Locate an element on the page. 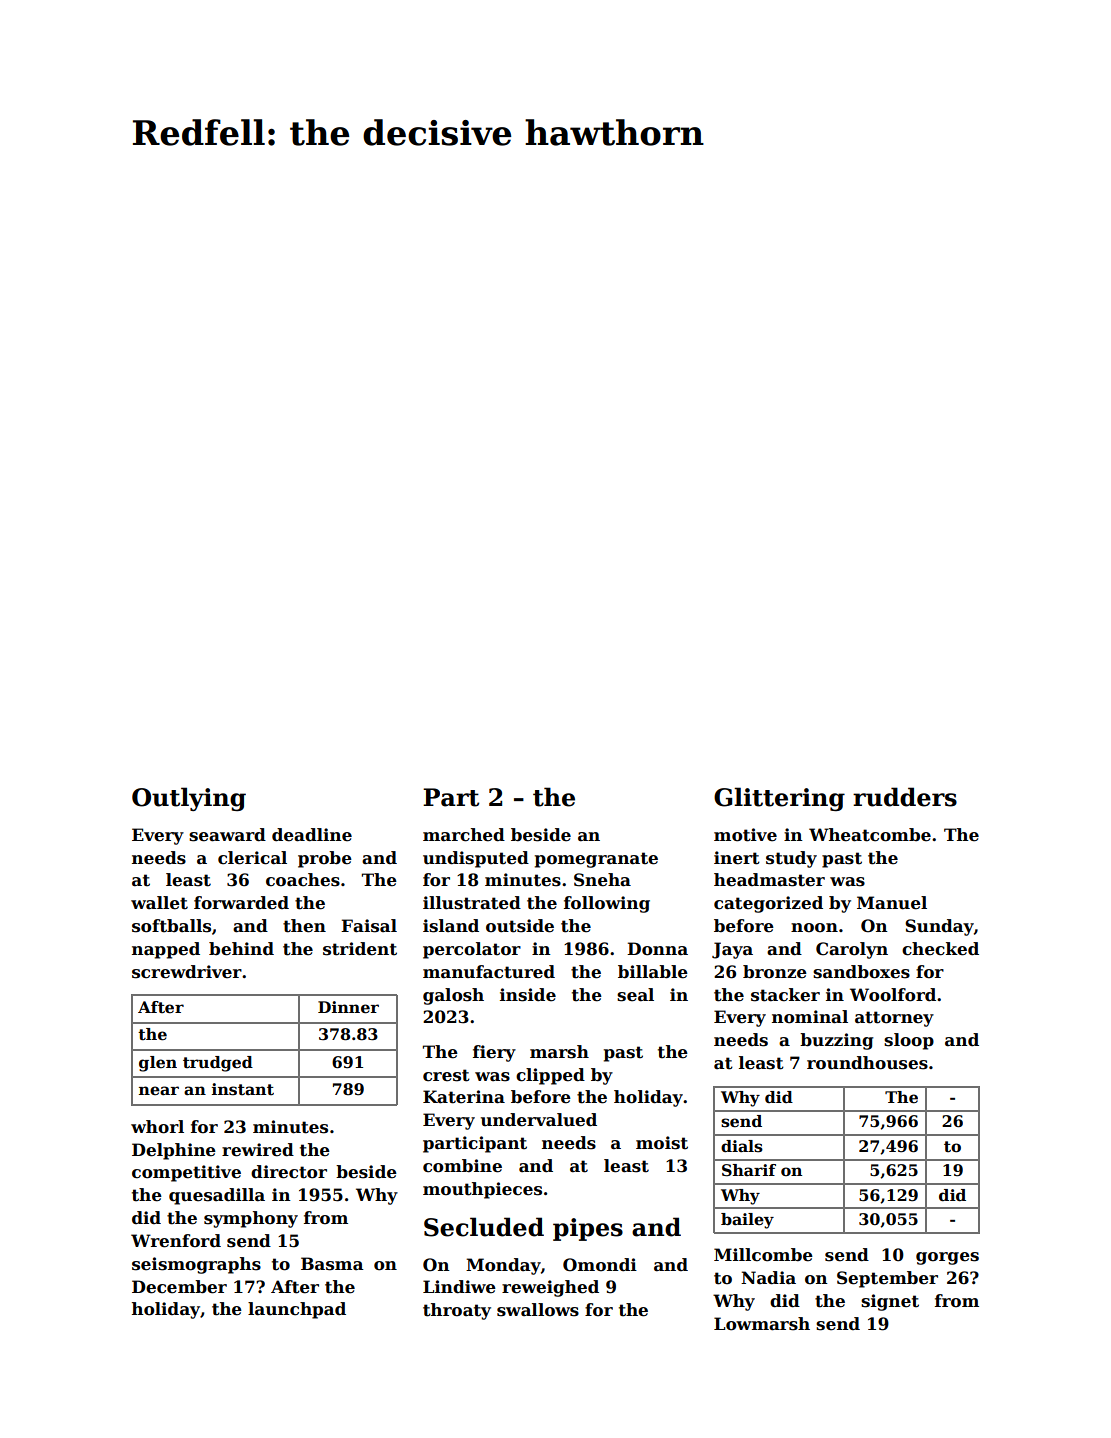 This page has width=1111, height=1438. Sharif is located at coordinates (749, 1170).
